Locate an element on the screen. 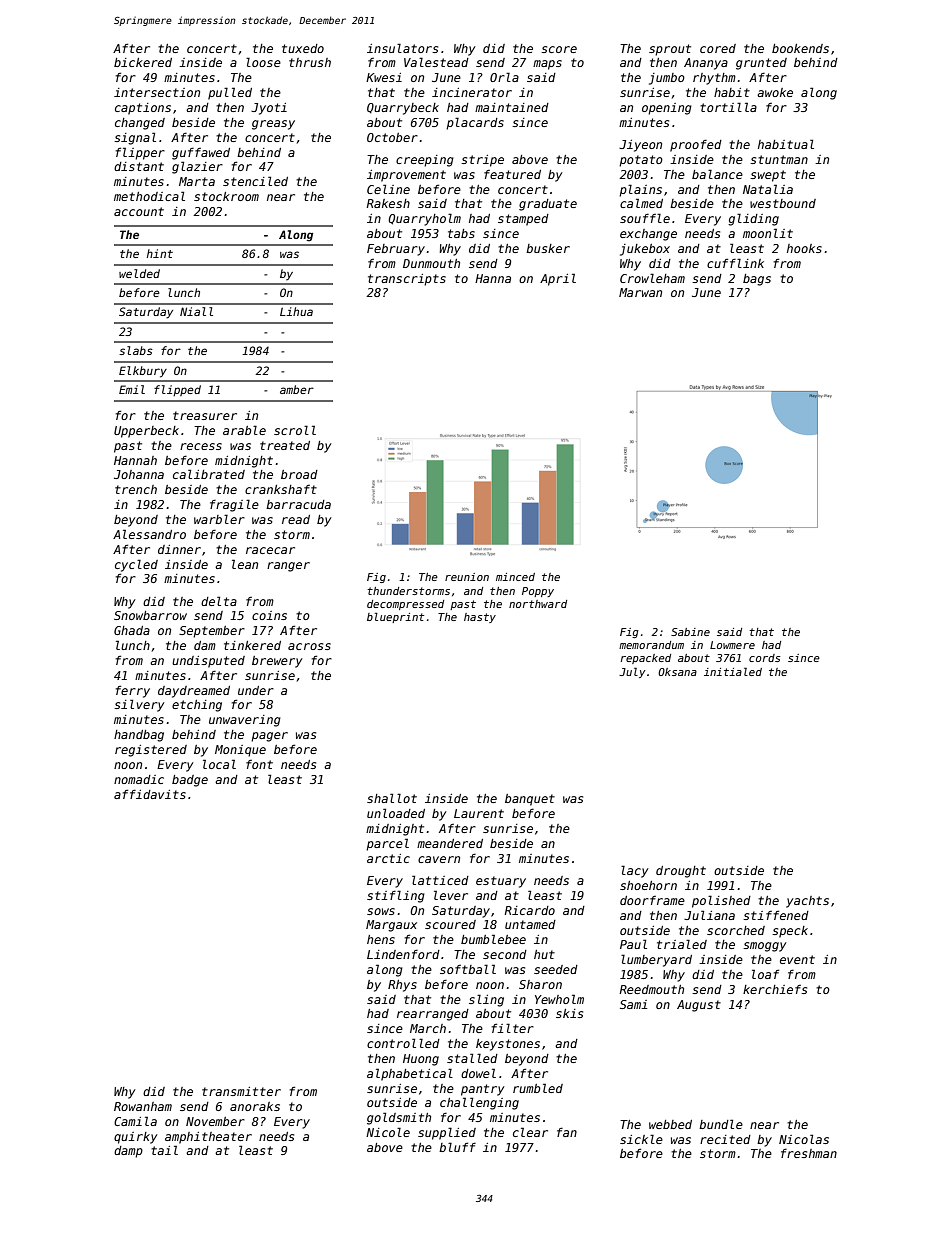 The image size is (952, 1233). cords is located at coordinates (765, 658).
